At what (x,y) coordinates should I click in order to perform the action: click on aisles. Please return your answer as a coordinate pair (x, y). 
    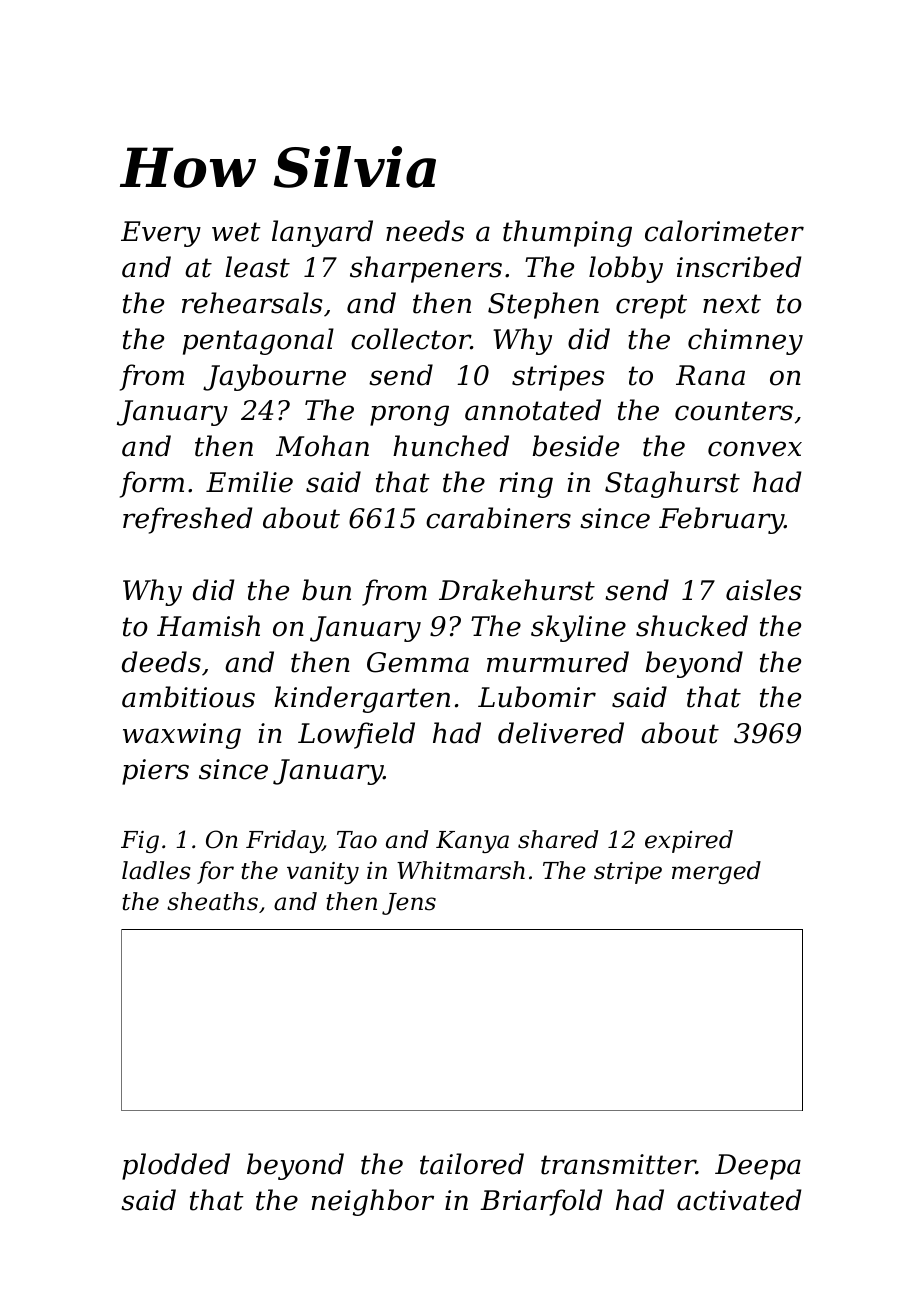
    Looking at the image, I should click on (764, 590).
